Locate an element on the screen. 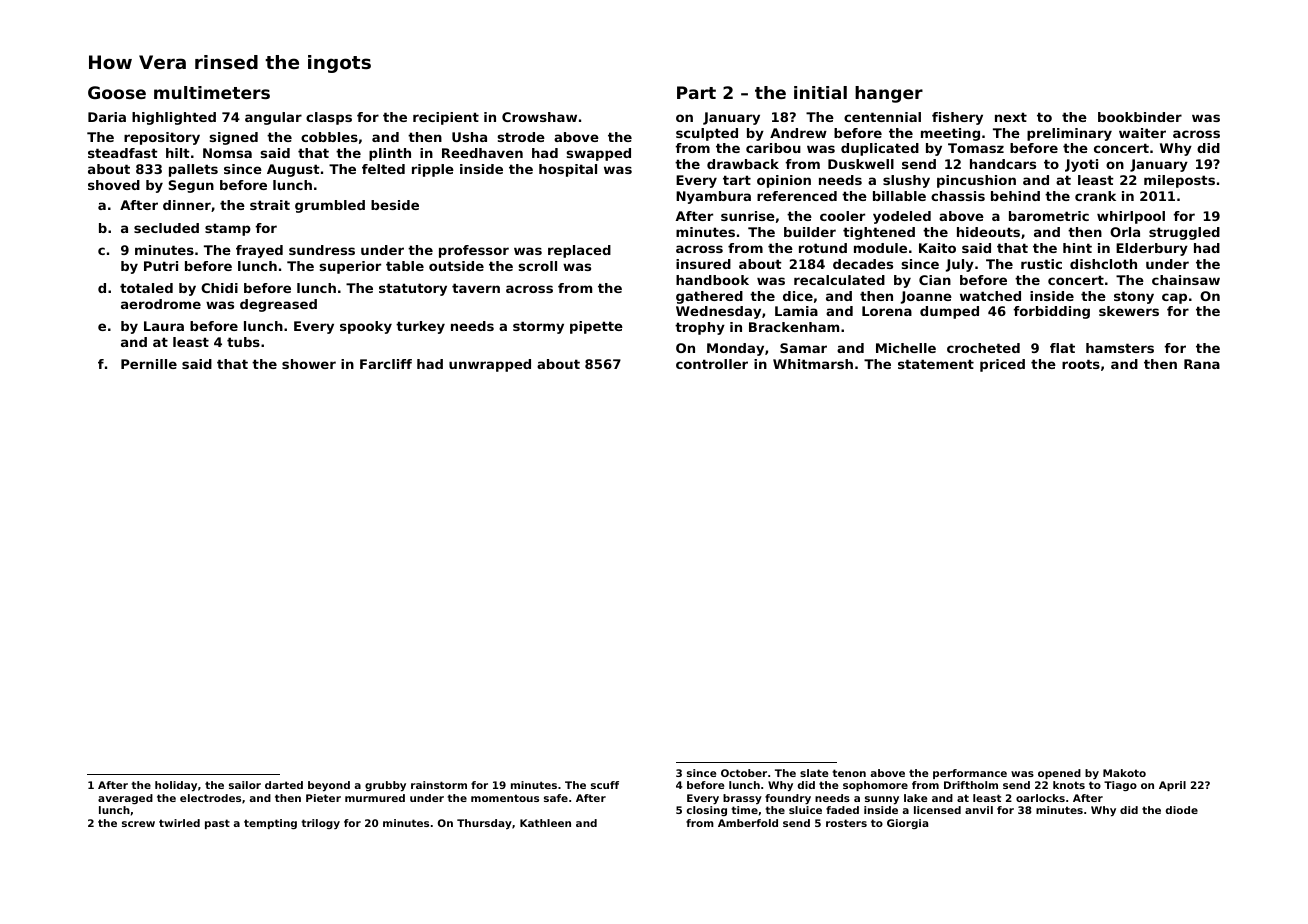  Part is located at coordinates (696, 92).
